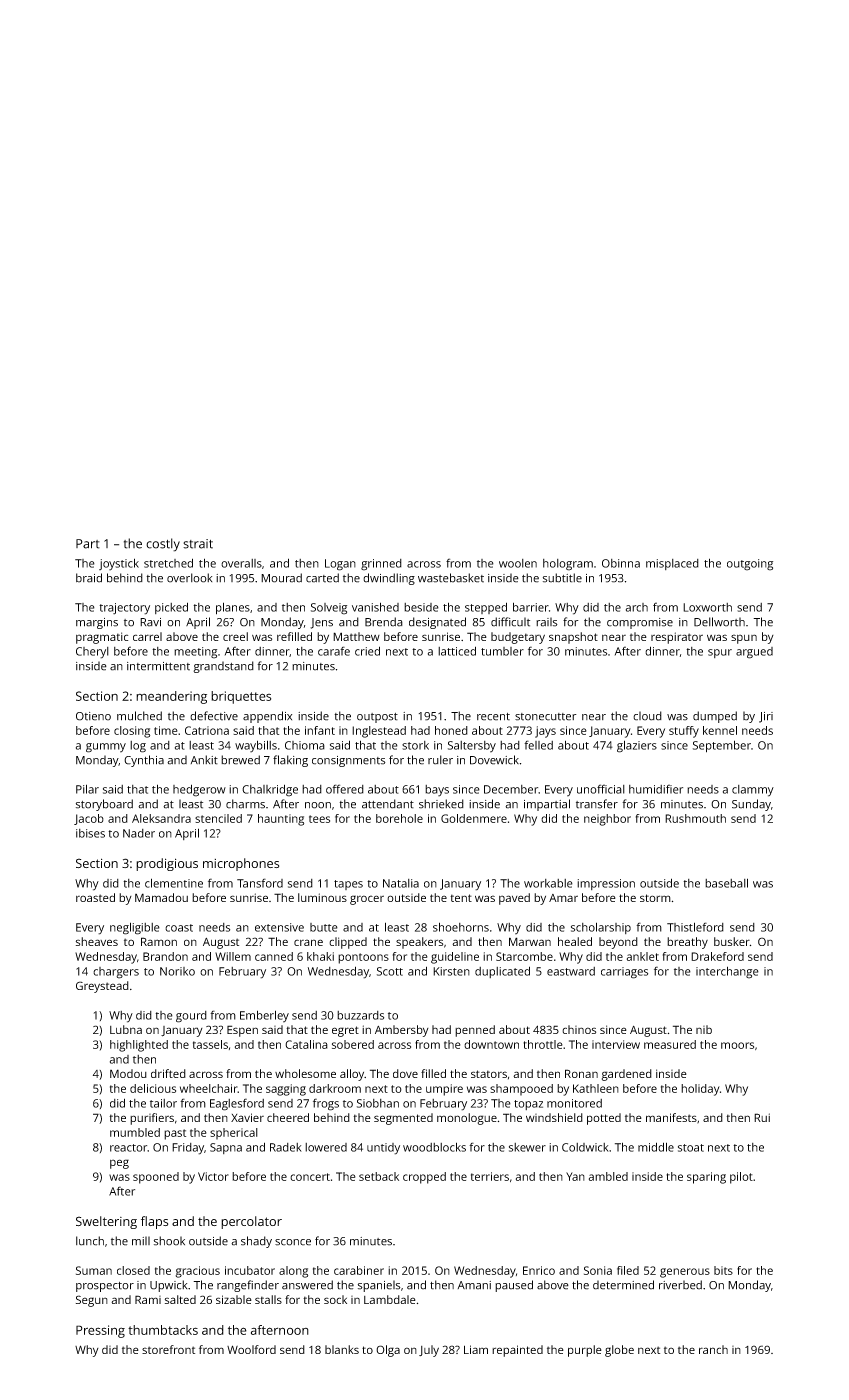 Image resolution: width=849 pixels, height=1400 pixels. I want to click on Matthew, so click(356, 636).
